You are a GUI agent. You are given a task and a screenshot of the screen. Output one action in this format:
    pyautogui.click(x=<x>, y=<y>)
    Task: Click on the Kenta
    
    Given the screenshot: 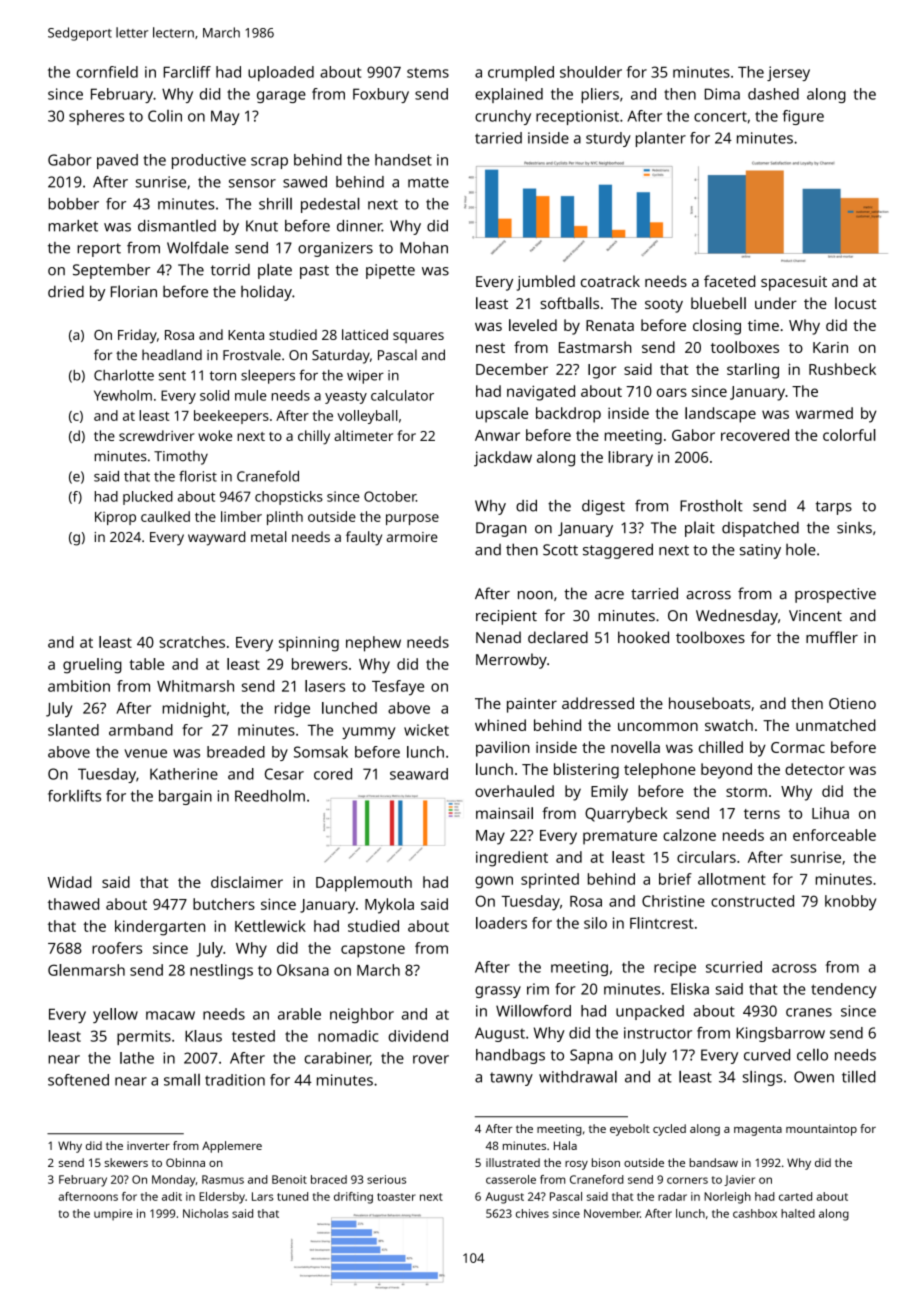 What is the action you would take?
    pyautogui.click(x=246, y=335)
